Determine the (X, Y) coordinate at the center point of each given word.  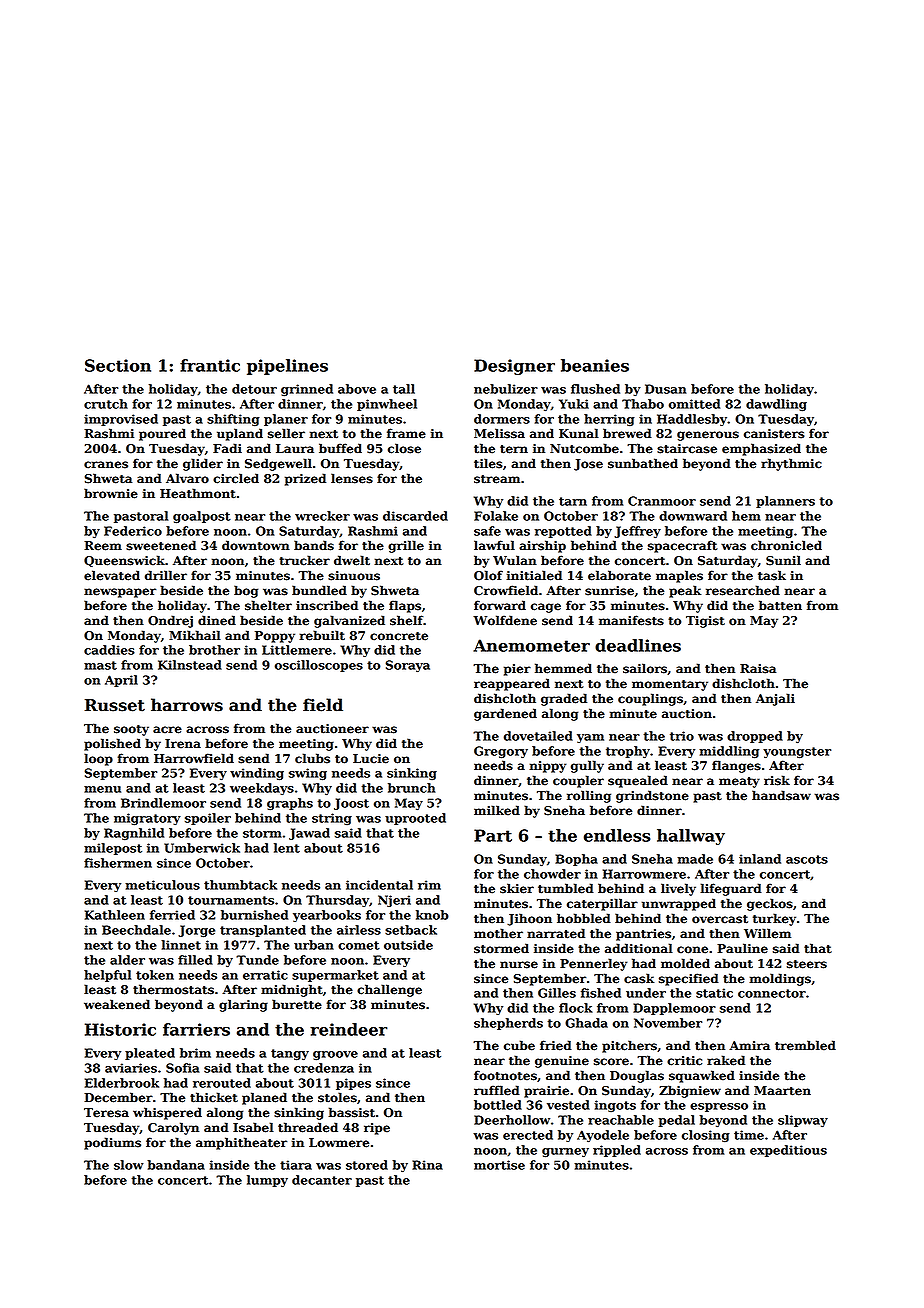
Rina (427, 1165)
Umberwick (202, 848)
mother (498, 933)
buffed (340, 448)
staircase (687, 449)
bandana (176, 1165)
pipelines (287, 367)
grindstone (652, 796)
